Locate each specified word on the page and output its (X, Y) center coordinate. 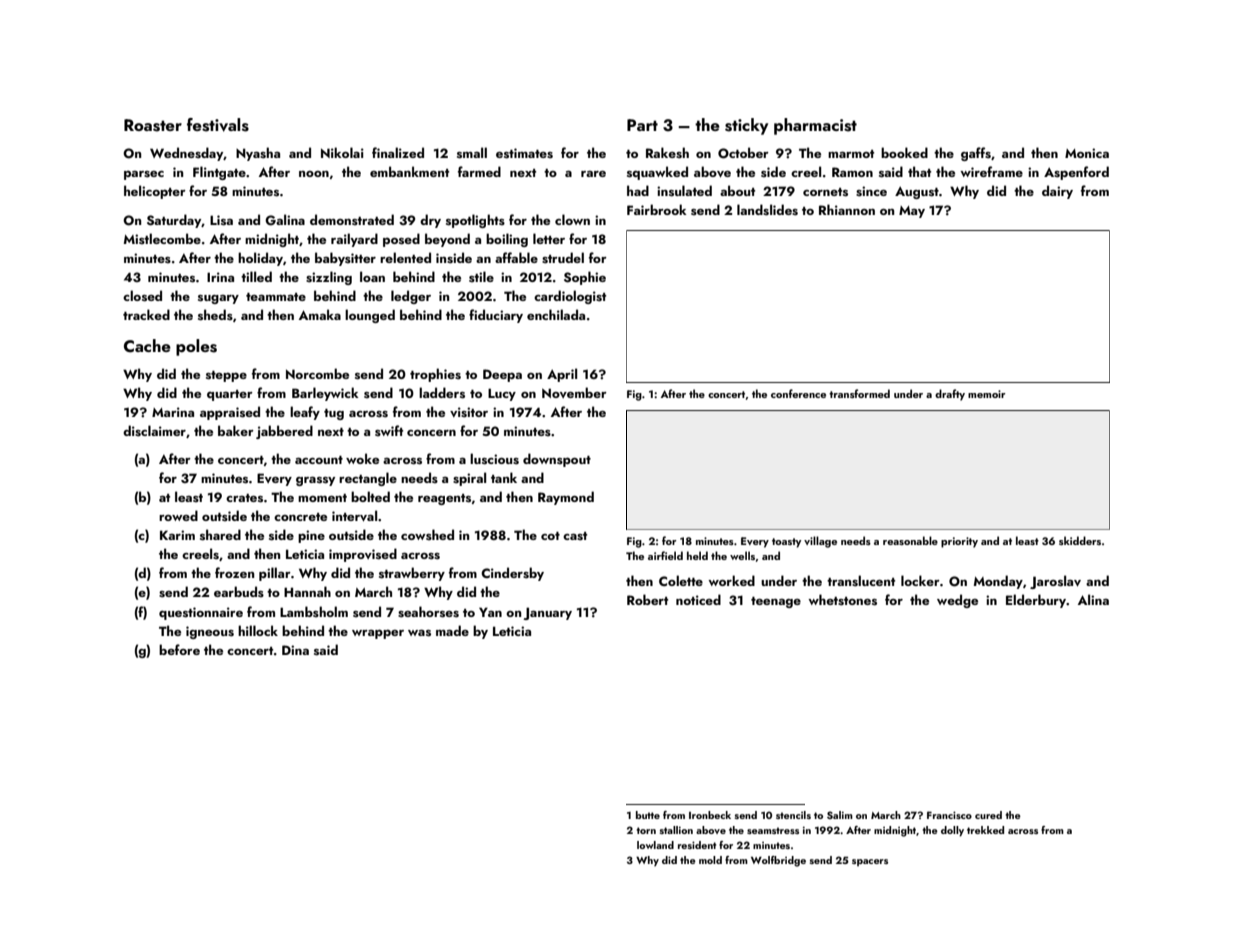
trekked (985, 830)
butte (648, 815)
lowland (655, 845)
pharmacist (815, 126)
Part (642, 125)
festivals (218, 125)
